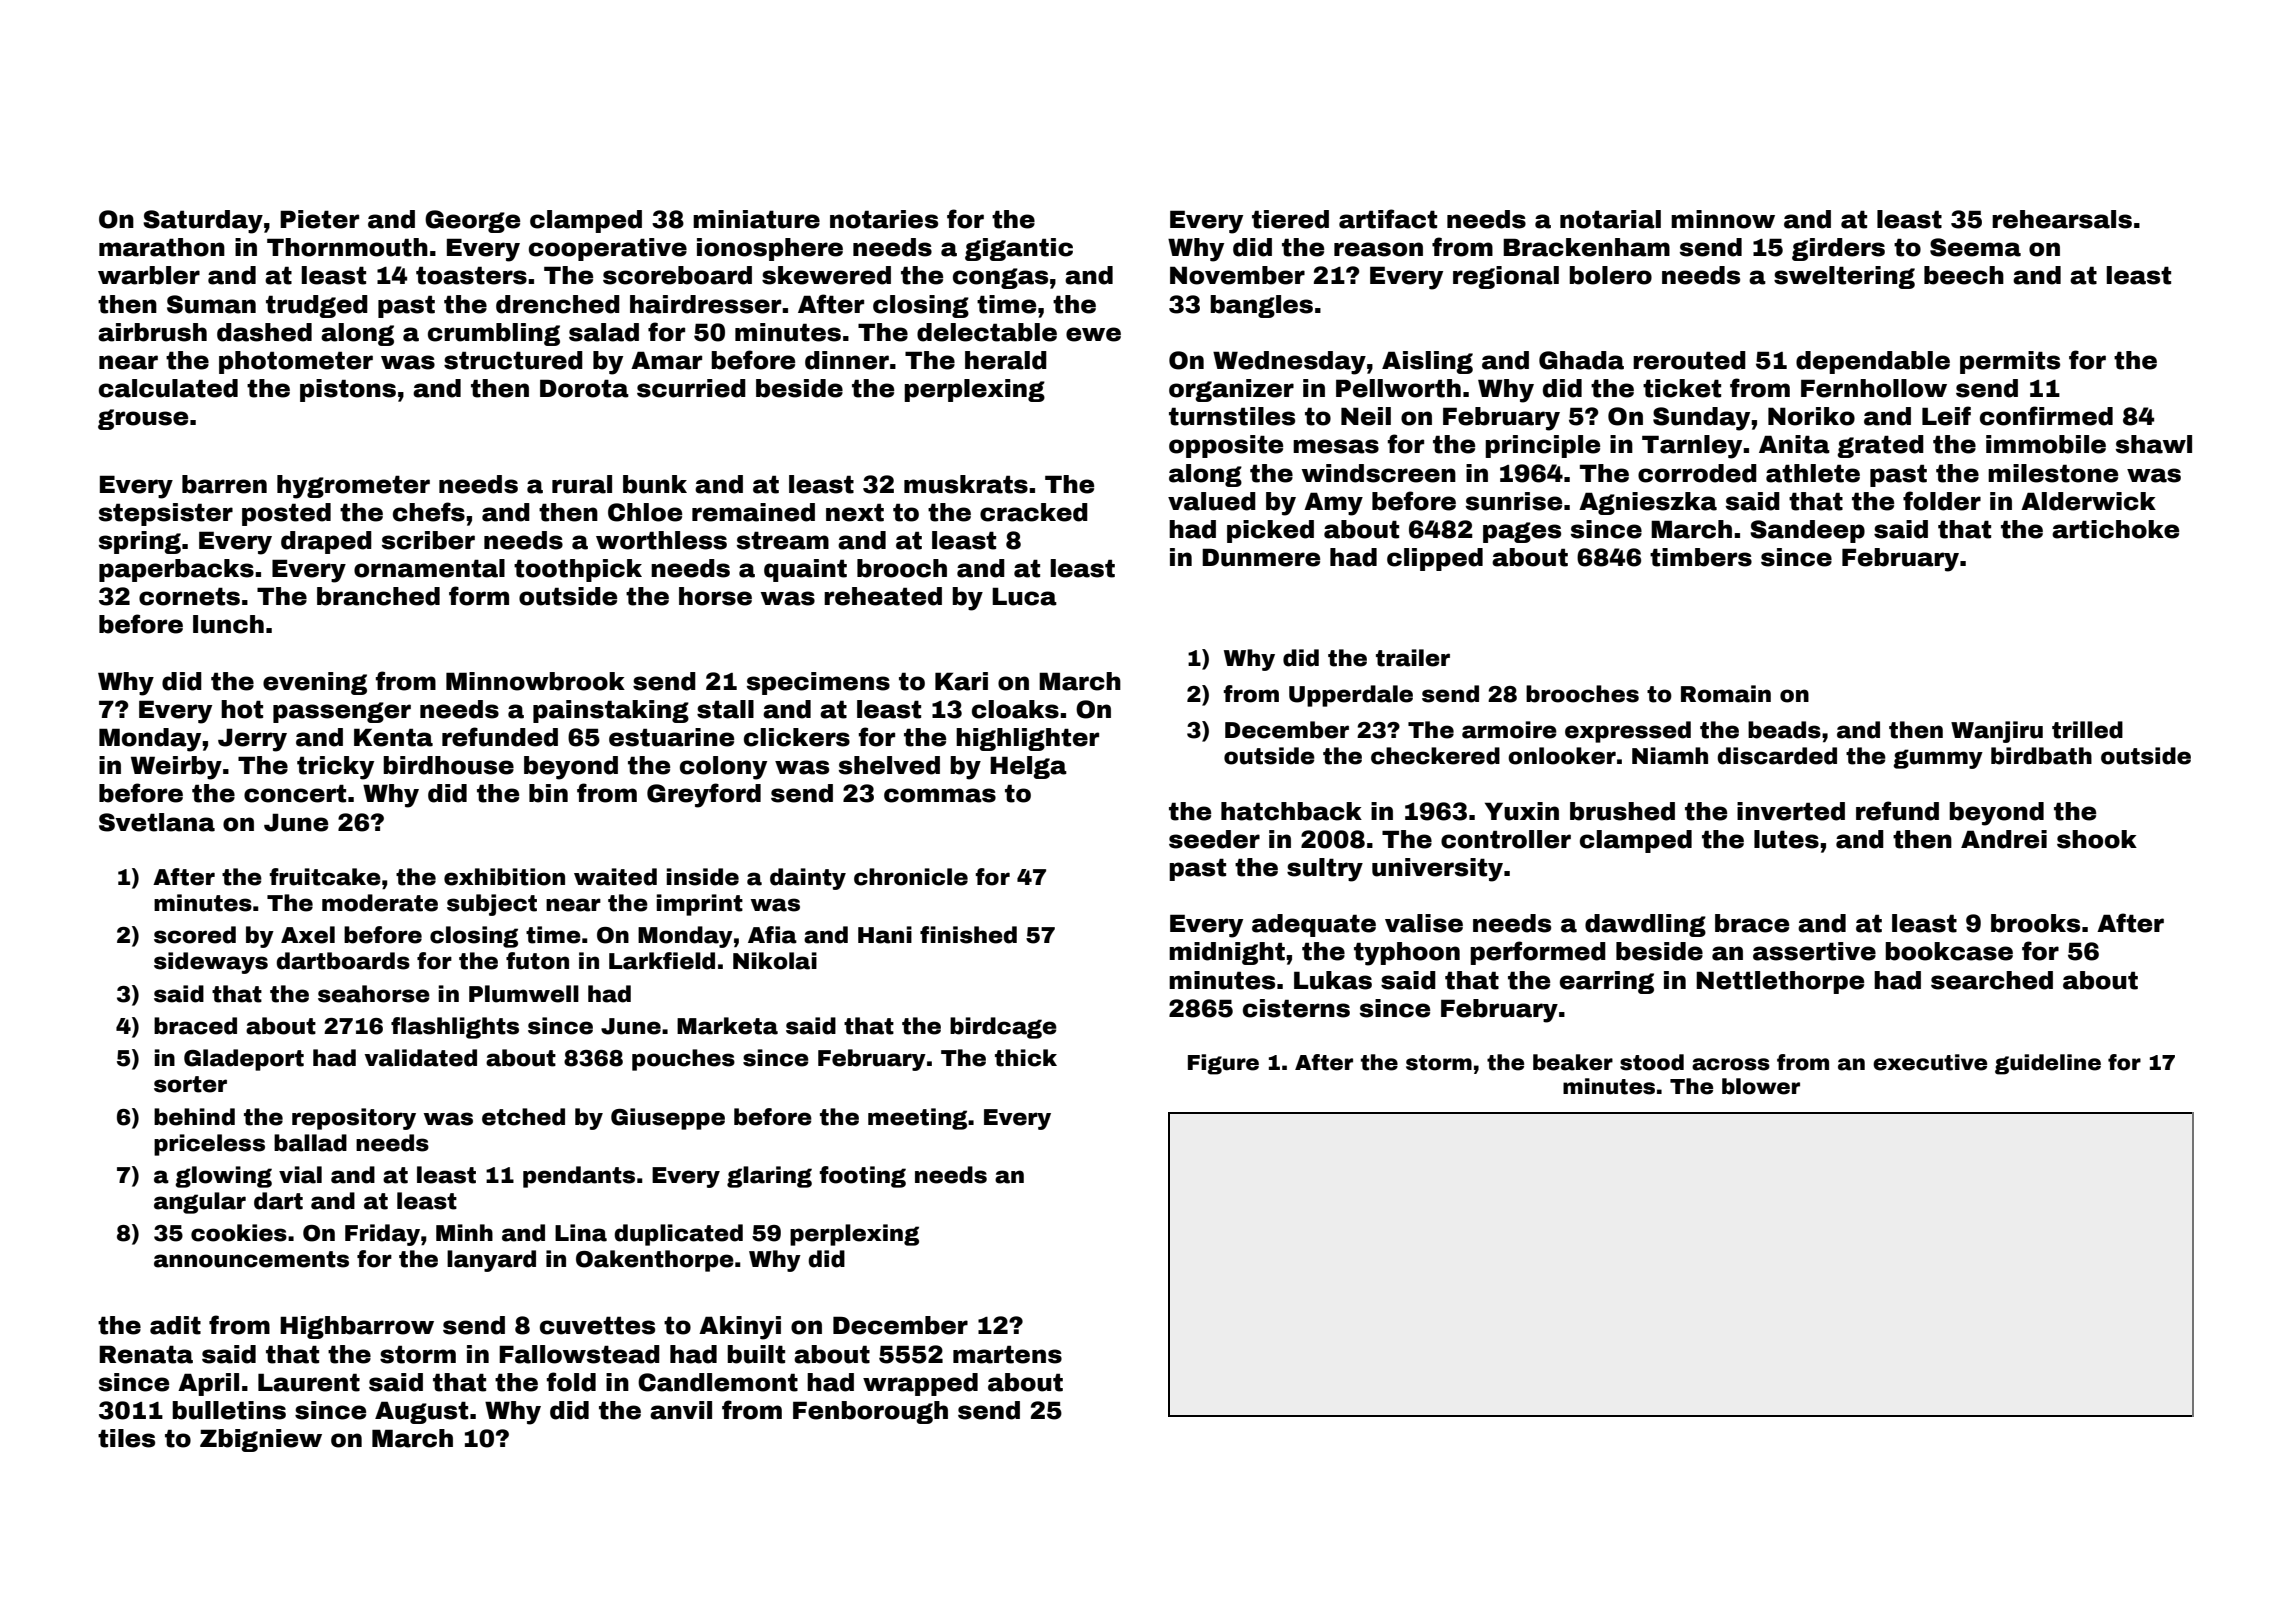 The width and height of the page is (2292, 1620). What do you see at coordinates (2053, 473) in the page?
I see `milestone` at bounding box center [2053, 473].
